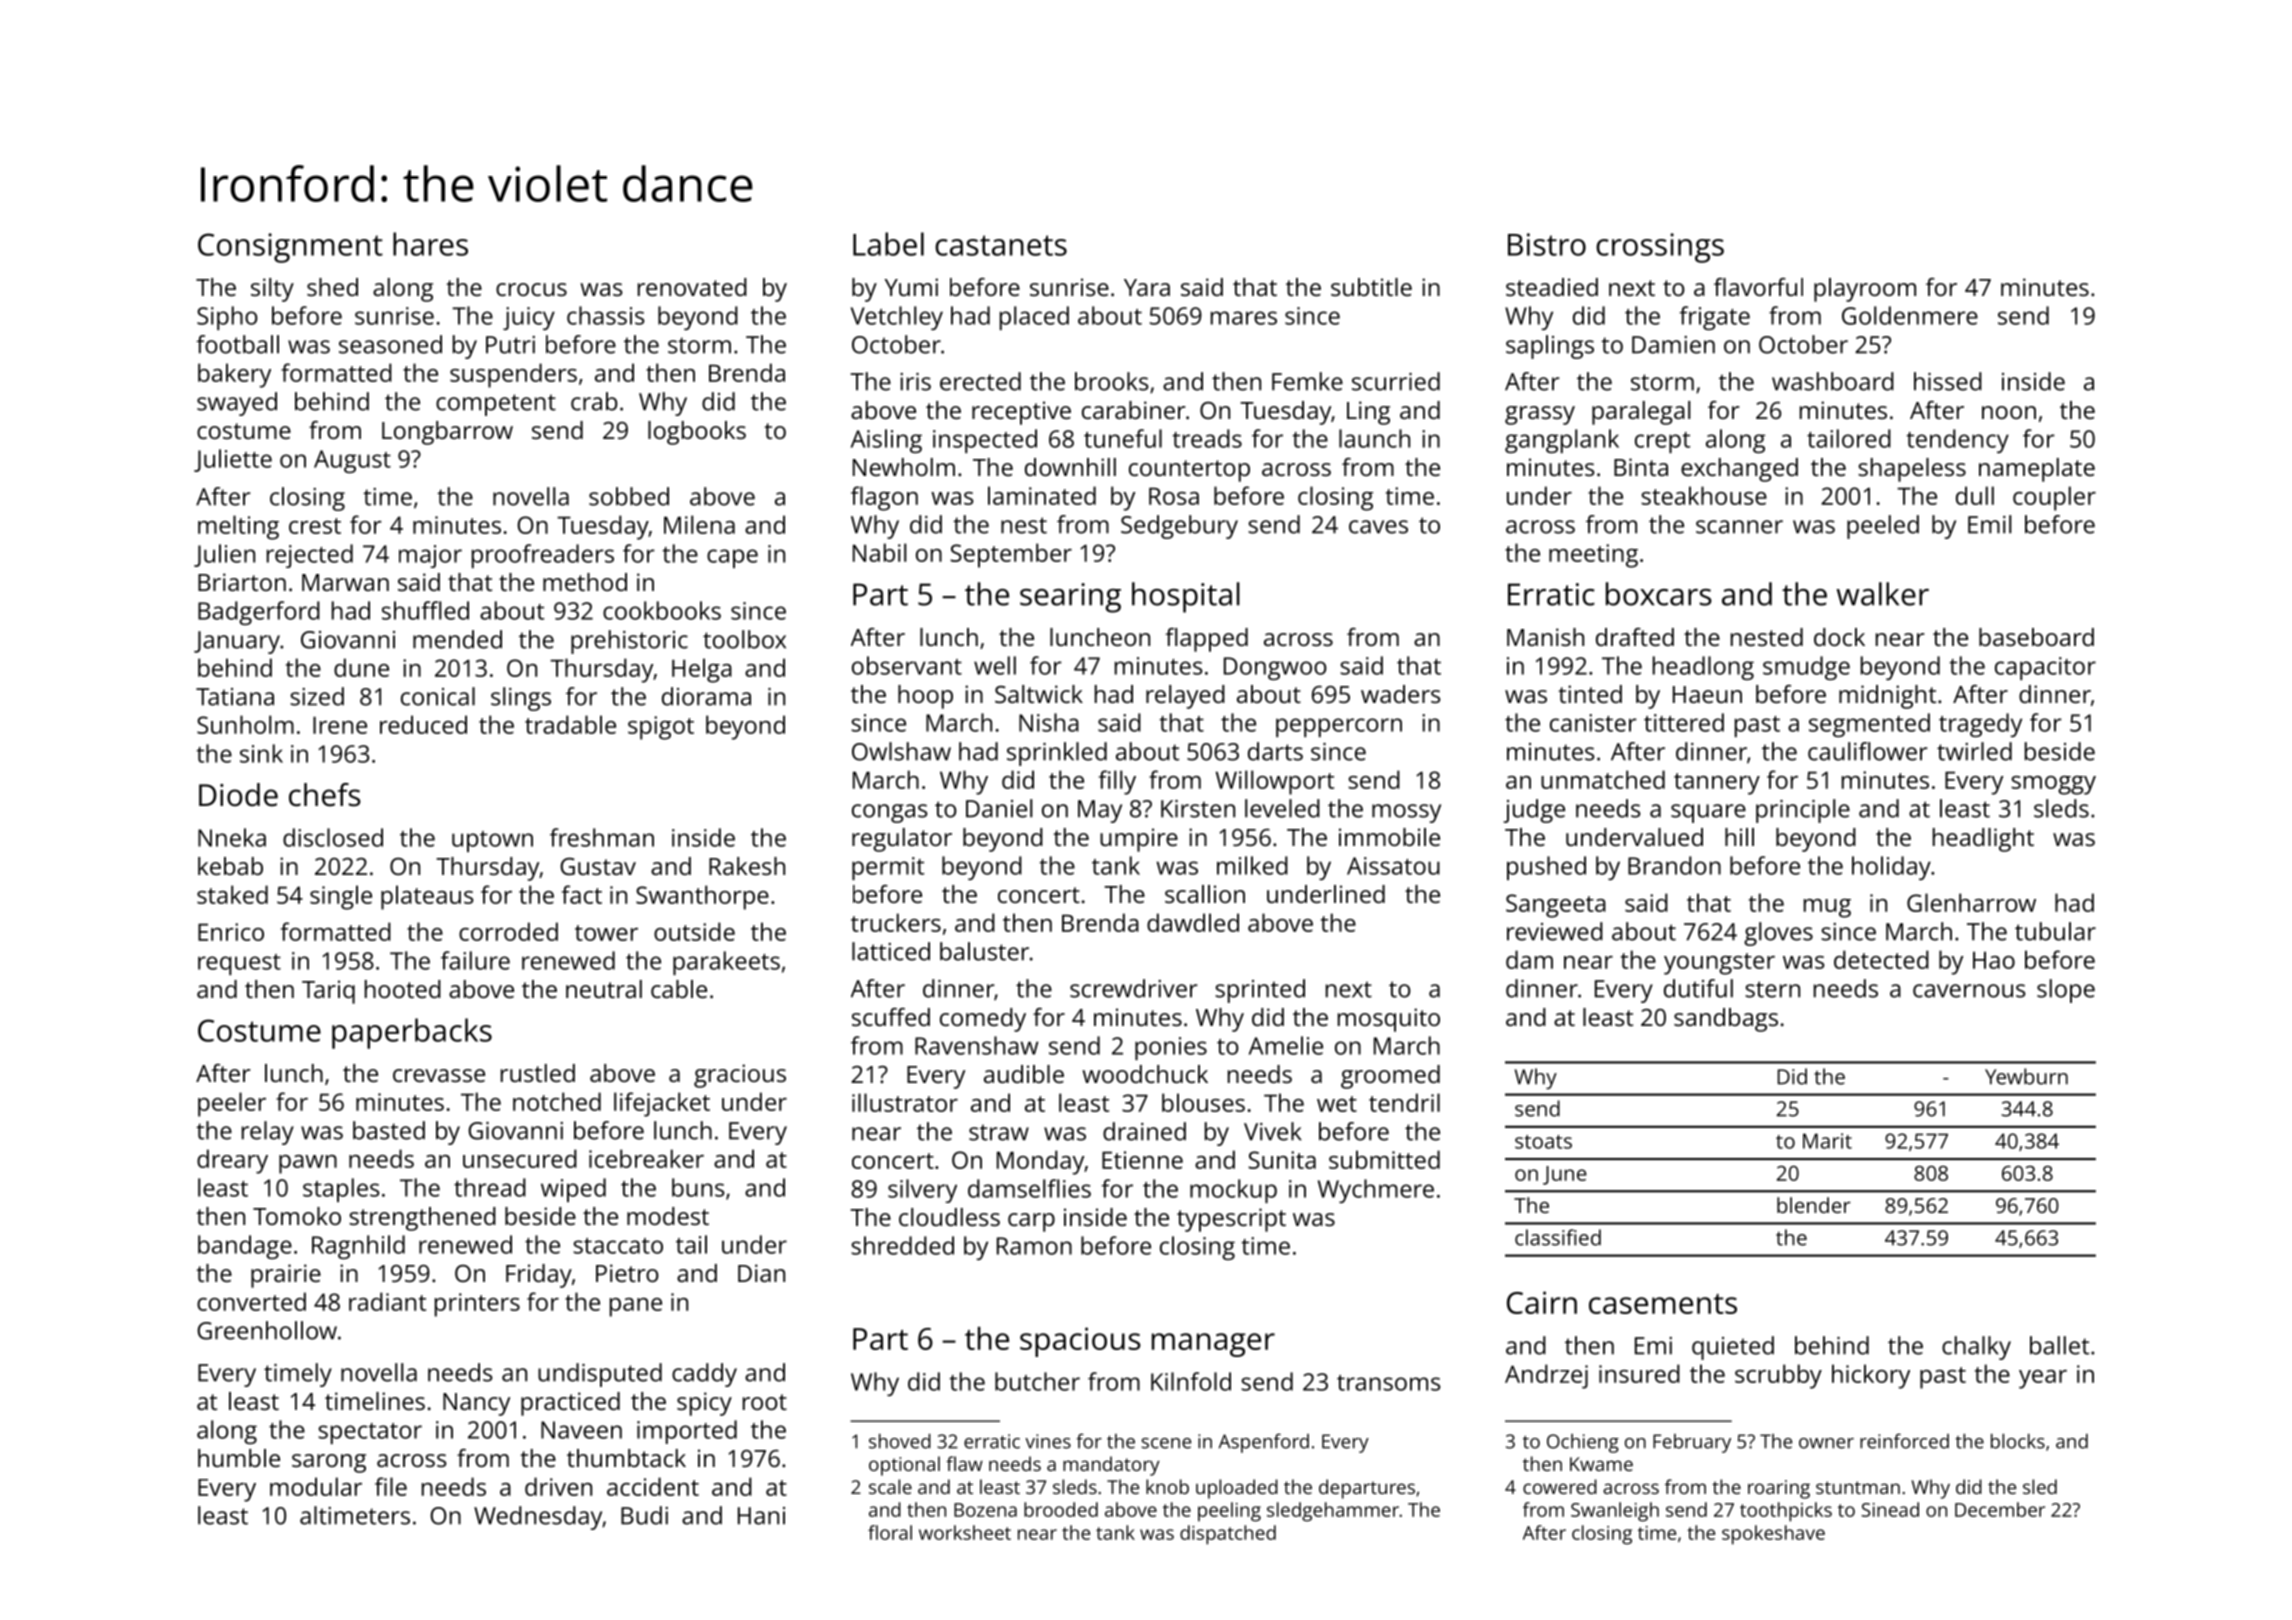 The image size is (2292, 1620). Describe the element at coordinates (1980, 725) in the screenshot. I see `tragedy` at that location.
